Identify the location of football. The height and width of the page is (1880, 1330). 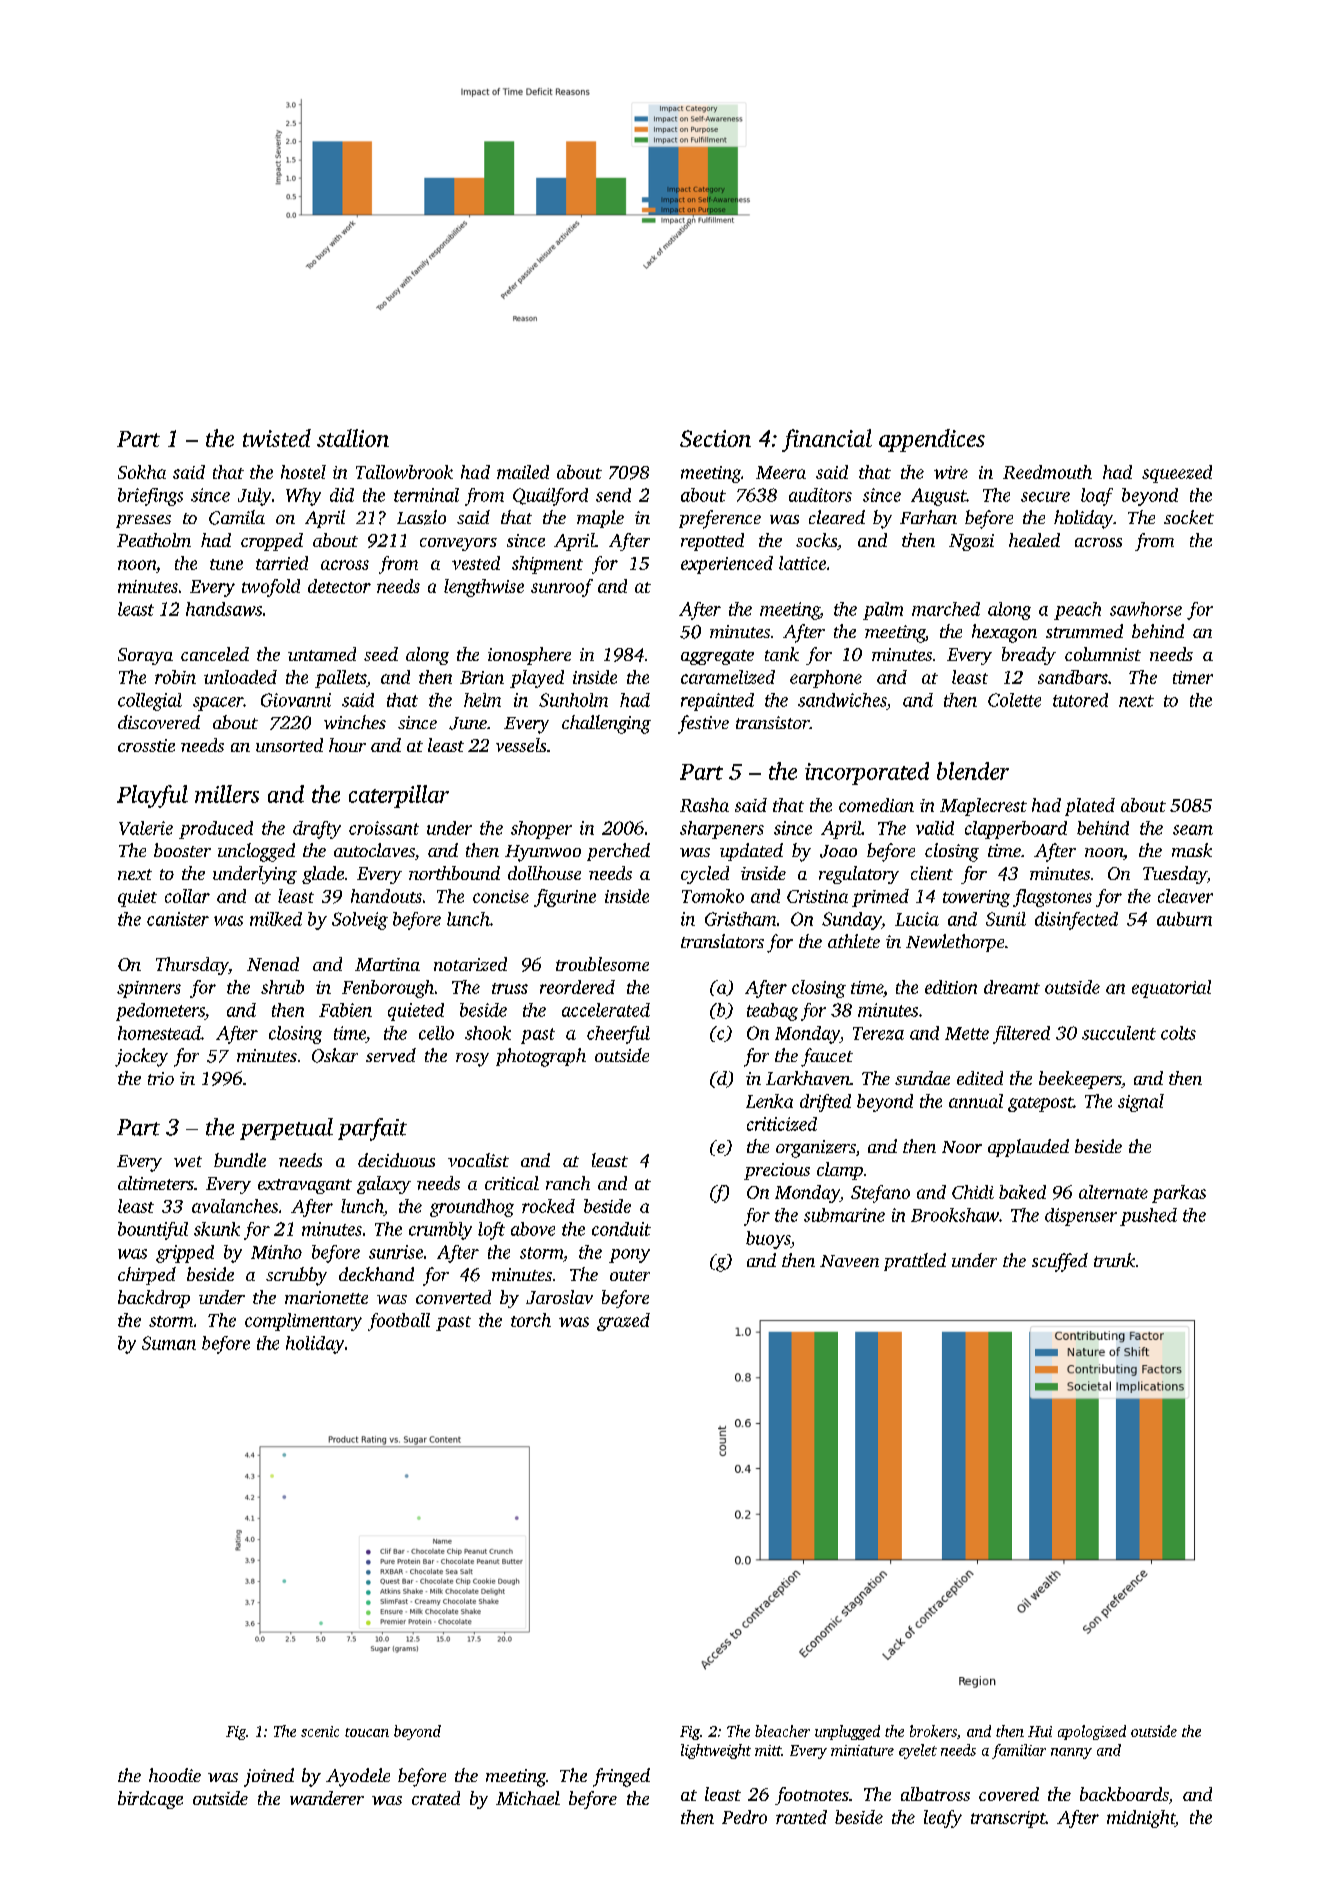
(399, 1322).
